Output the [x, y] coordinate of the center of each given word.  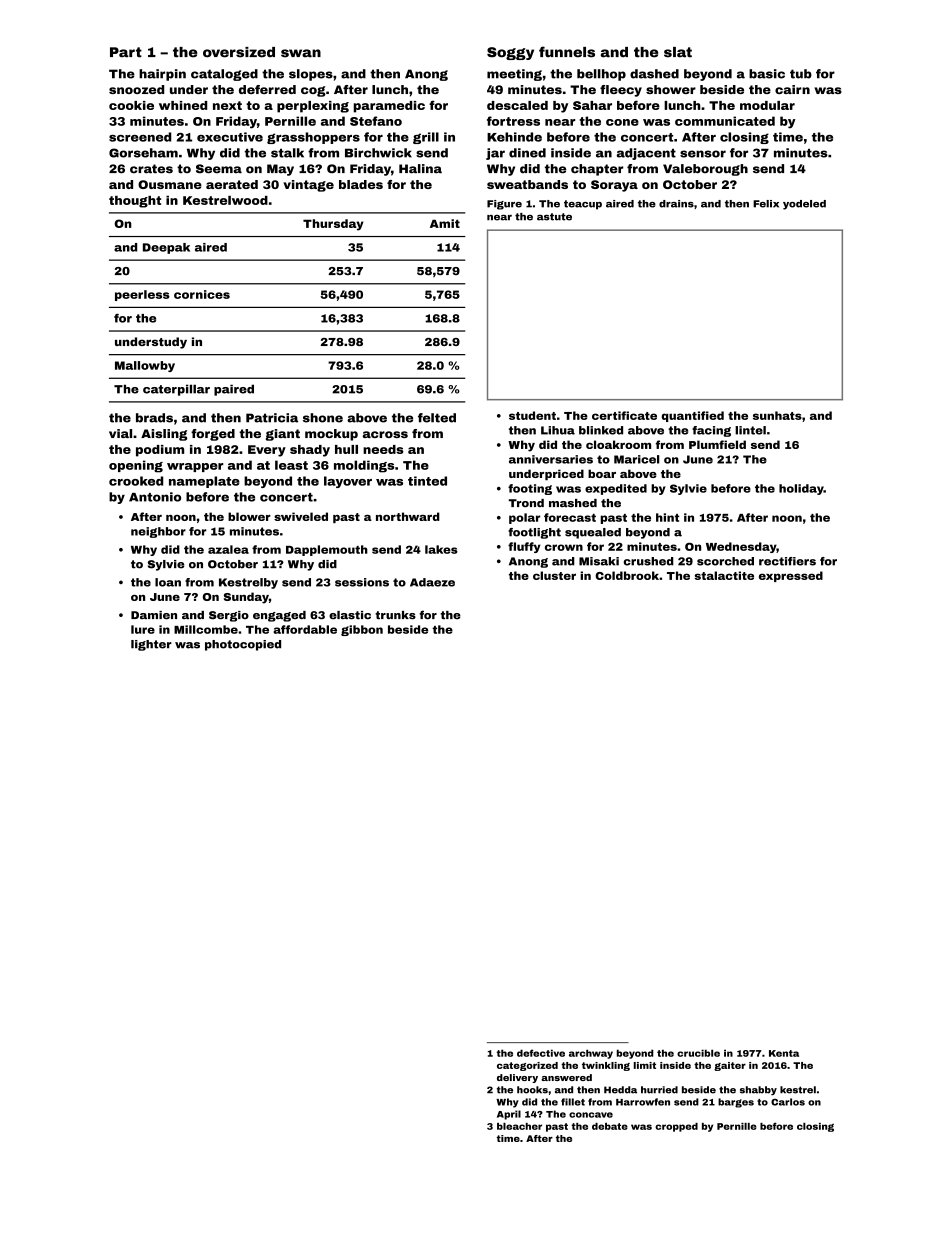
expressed [791, 576]
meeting [514, 75]
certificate [624, 415]
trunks [395, 615]
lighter [151, 645]
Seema [219, 169]
